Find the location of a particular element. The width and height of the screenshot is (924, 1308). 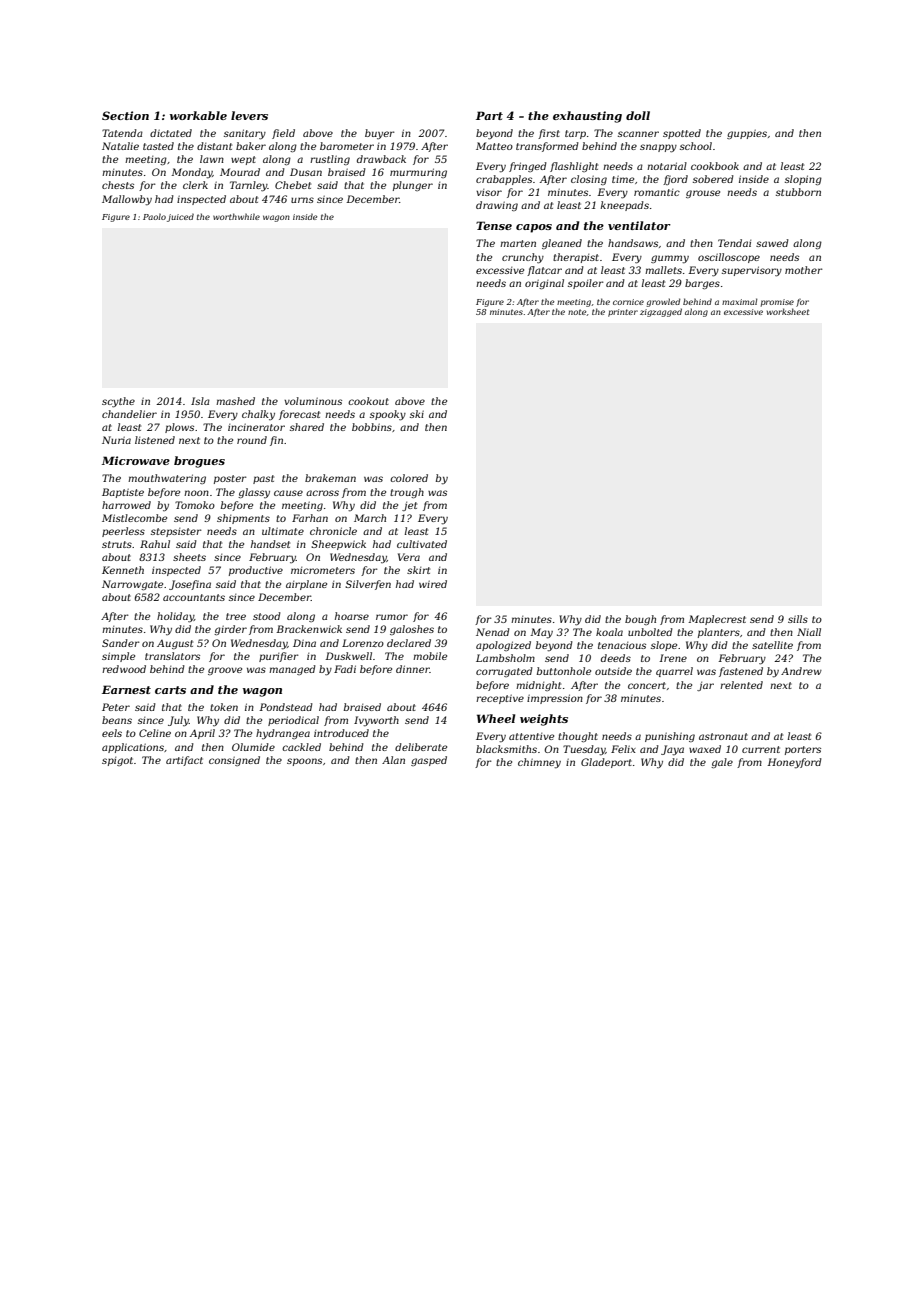

note is located at coordinates (577, 312).
